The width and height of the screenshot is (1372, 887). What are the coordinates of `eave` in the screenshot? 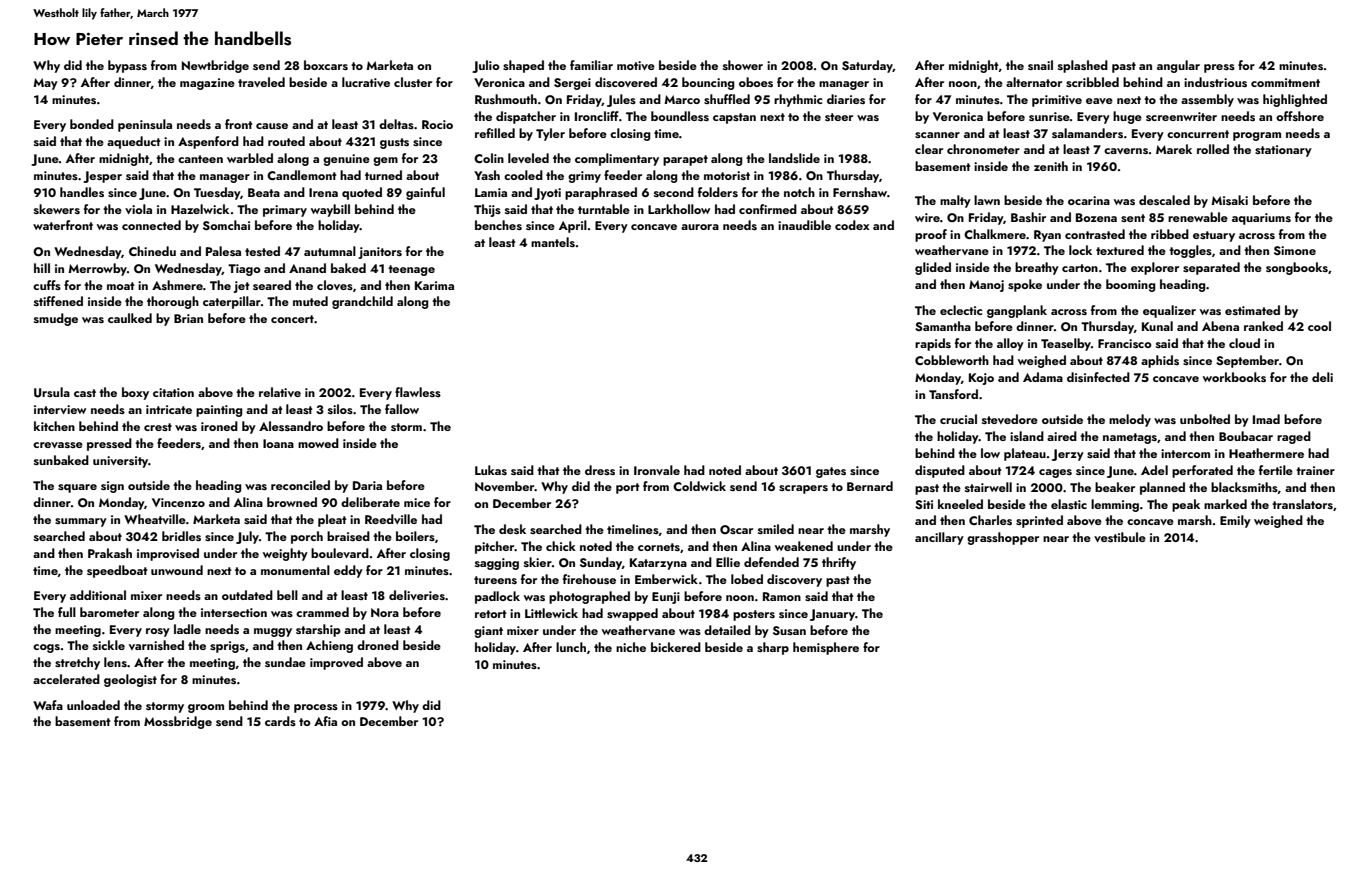 It's located at (1099, 101).
